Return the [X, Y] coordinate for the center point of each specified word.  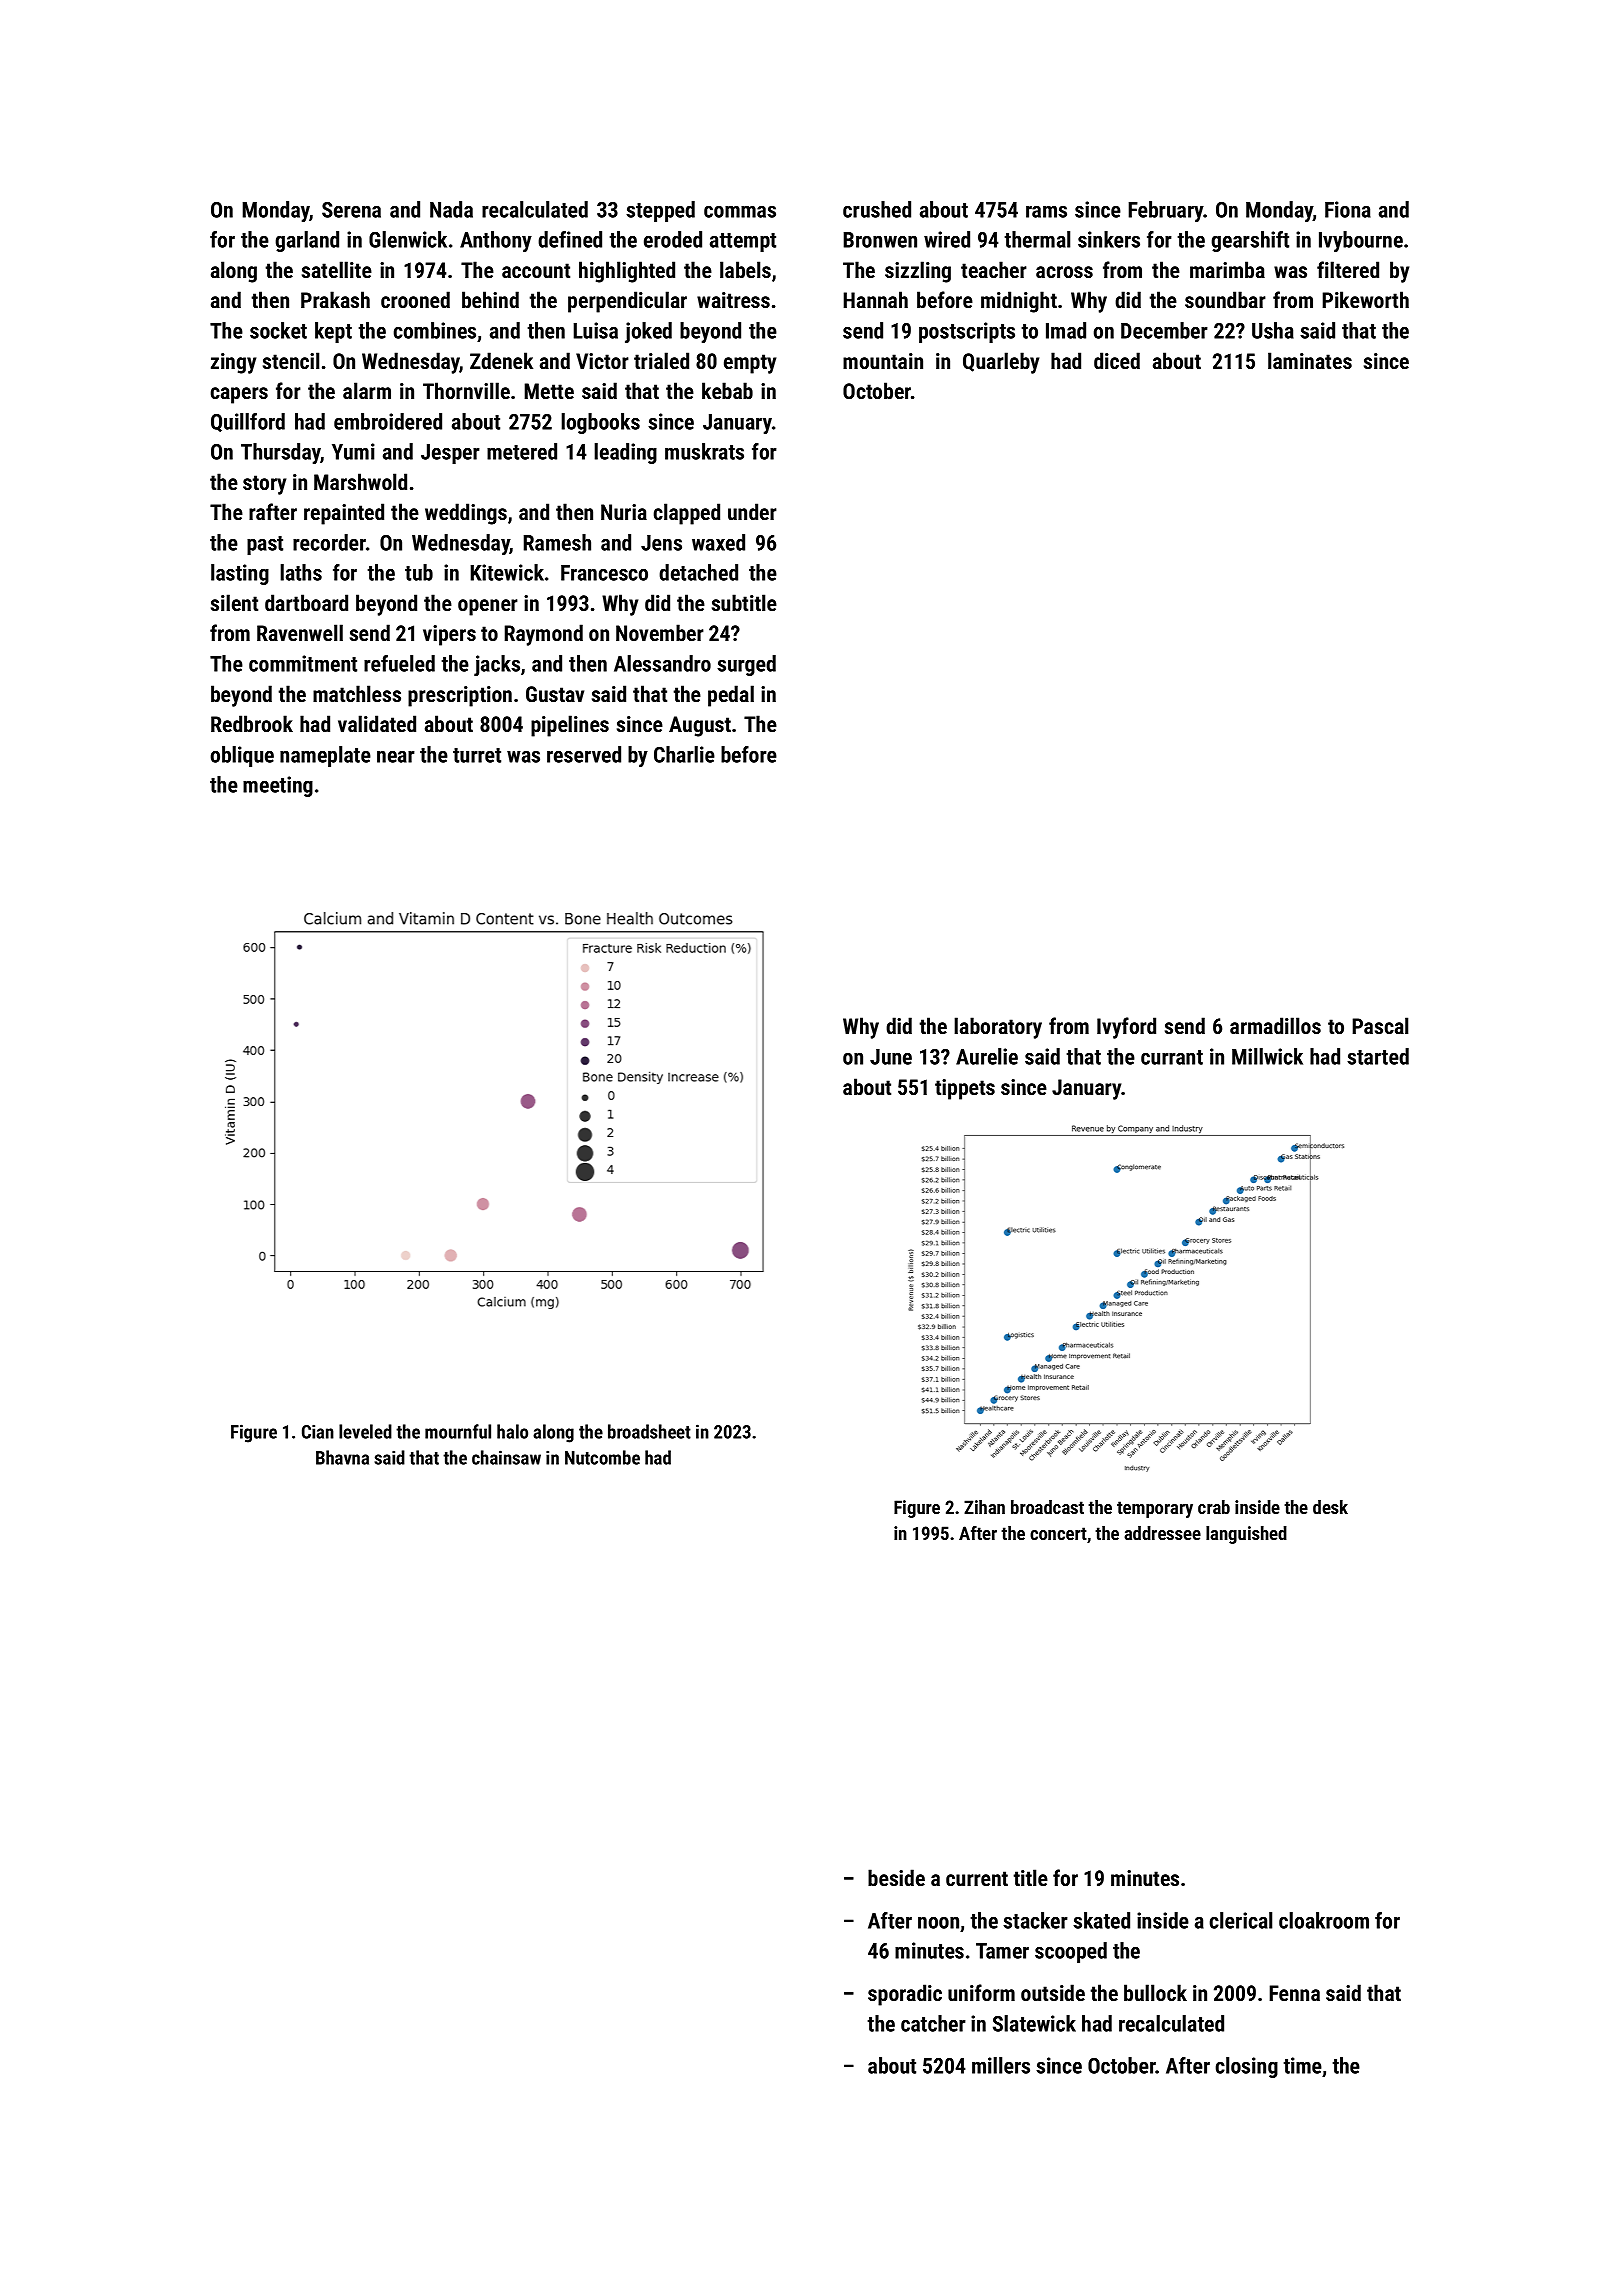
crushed [877, 209]
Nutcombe [602, 1457]
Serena [351, 210]
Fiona [1348, 209]
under [752, 511]
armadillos [1275, 1025]
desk [1330, 1507]
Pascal [1380, 1025]
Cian [318, 1431]
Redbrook [252, 723]
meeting [278, 786]
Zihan [984, 1507]
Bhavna [342, 1457]
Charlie [684, 754]
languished [1246, 1535]
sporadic [905, 1995]
